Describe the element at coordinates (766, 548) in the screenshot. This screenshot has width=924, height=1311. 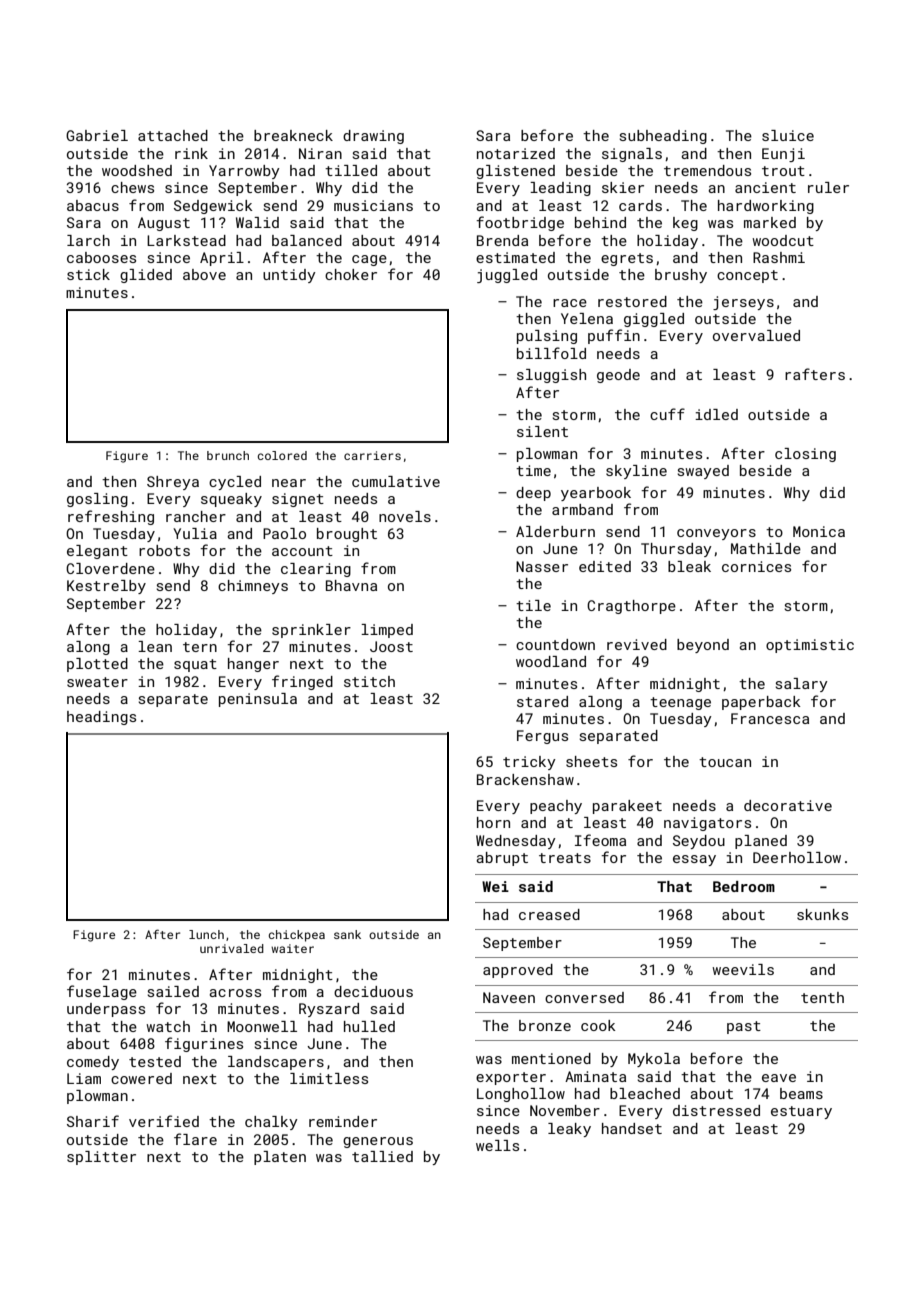
I see `Mathilde` at that location.
